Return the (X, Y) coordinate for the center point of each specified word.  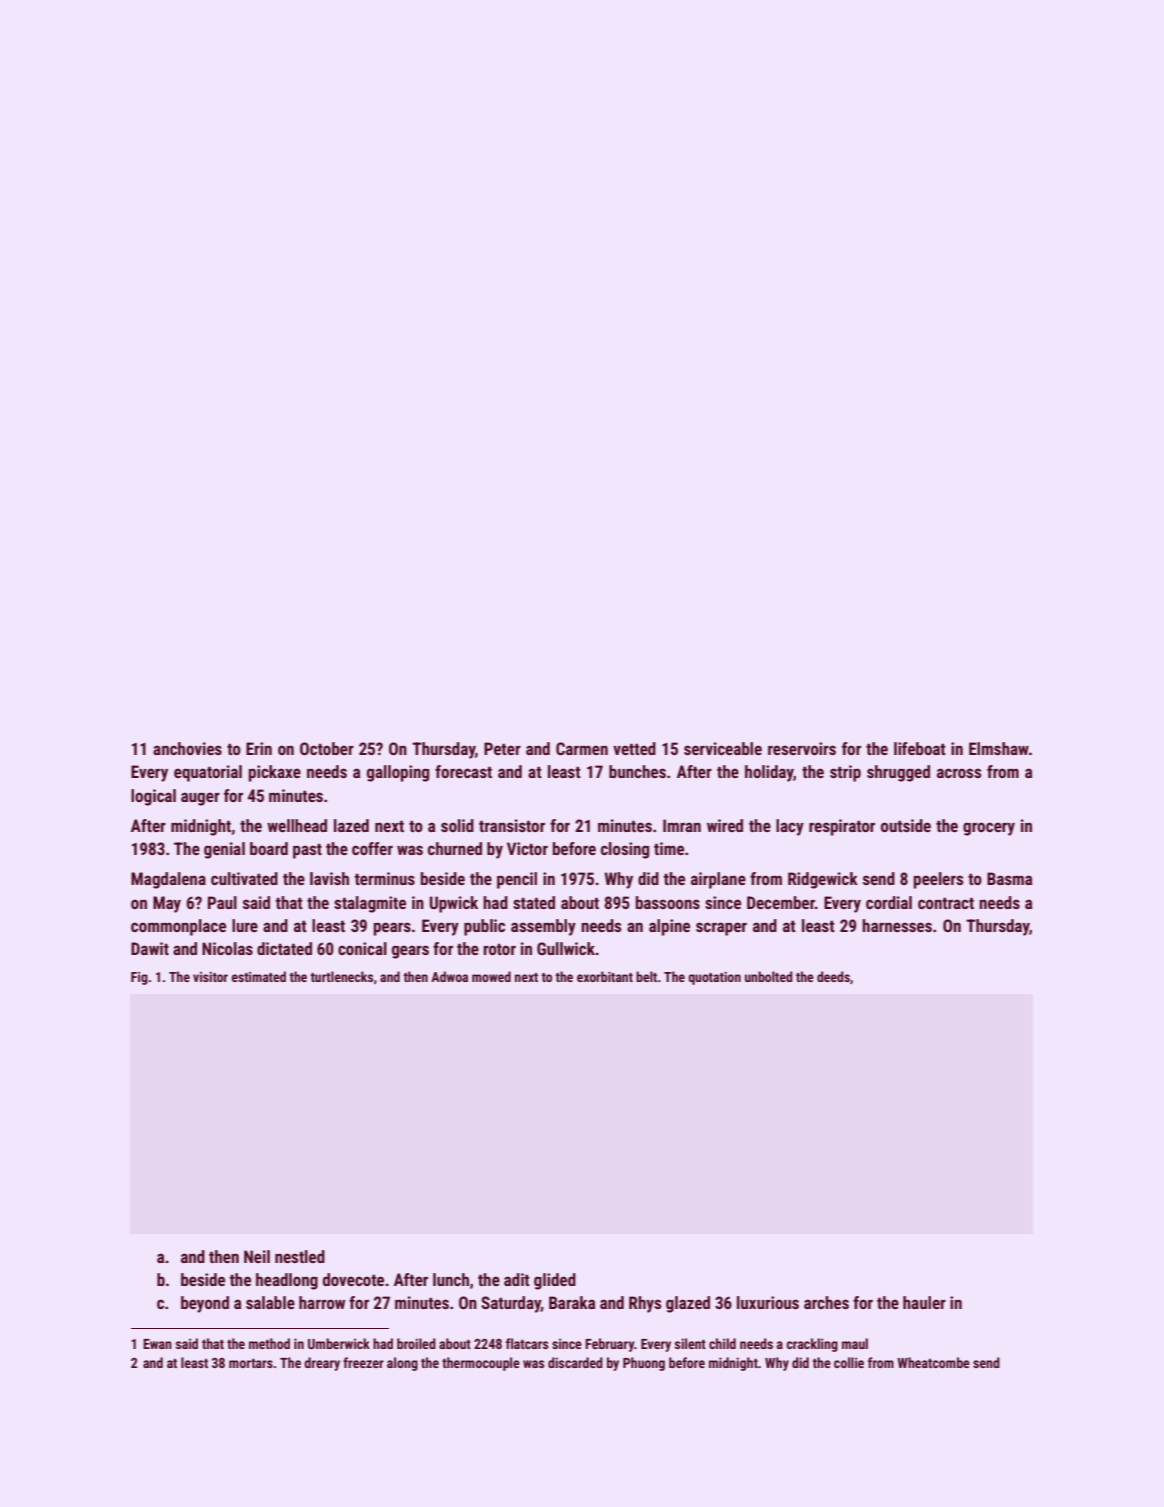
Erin (259, 748)
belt (646, 976)
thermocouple (481, 1364)
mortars (251, 1363)
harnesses (897, 925)
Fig (139, 978)
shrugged (898, 773)
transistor (512, 825)
